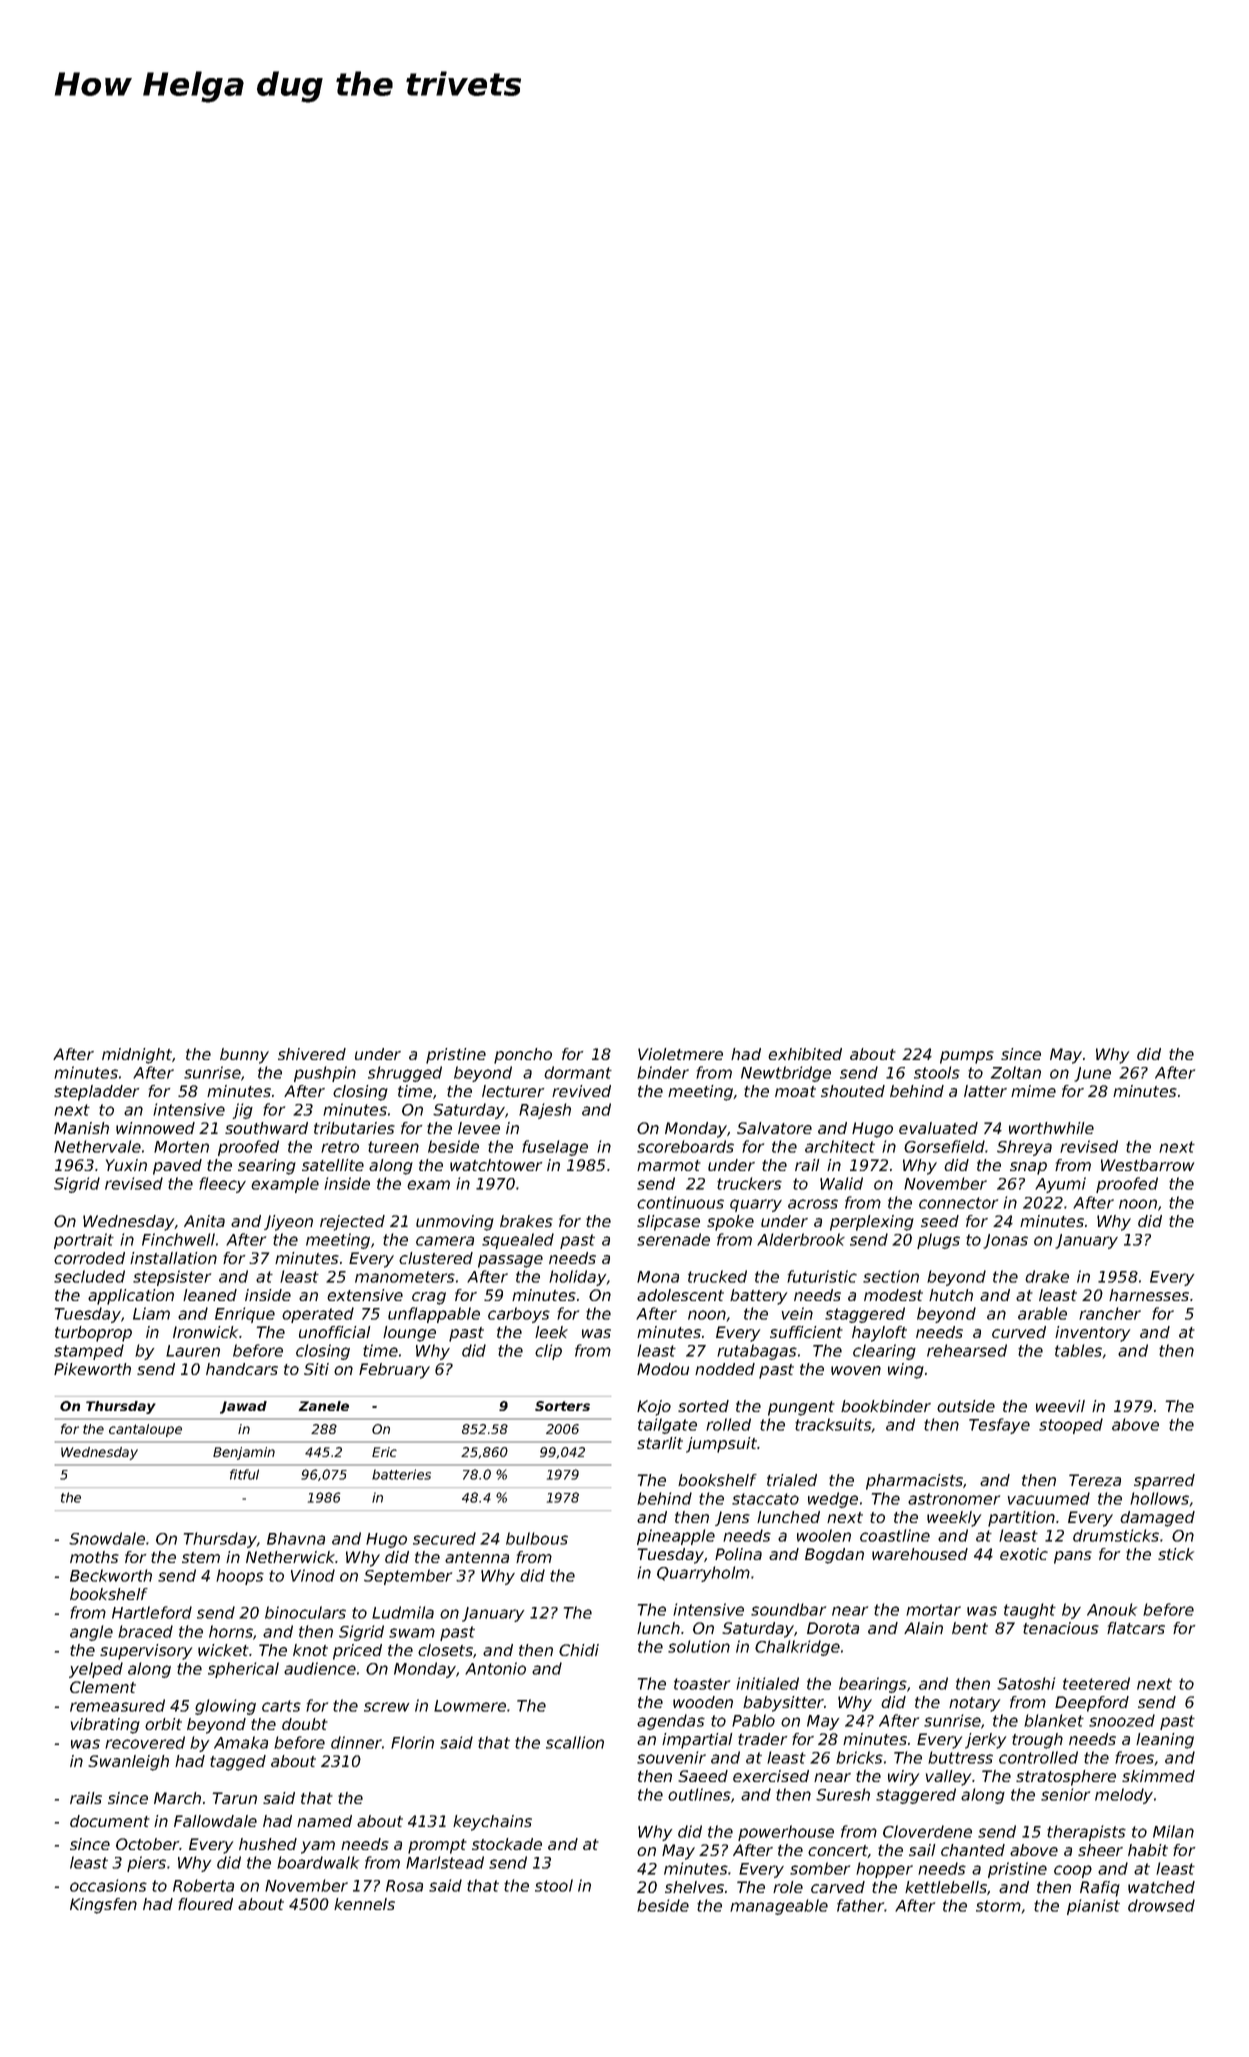  Describe the element at coordinates (873, 1685) in the screenshot. I see `bearings` at that location.
